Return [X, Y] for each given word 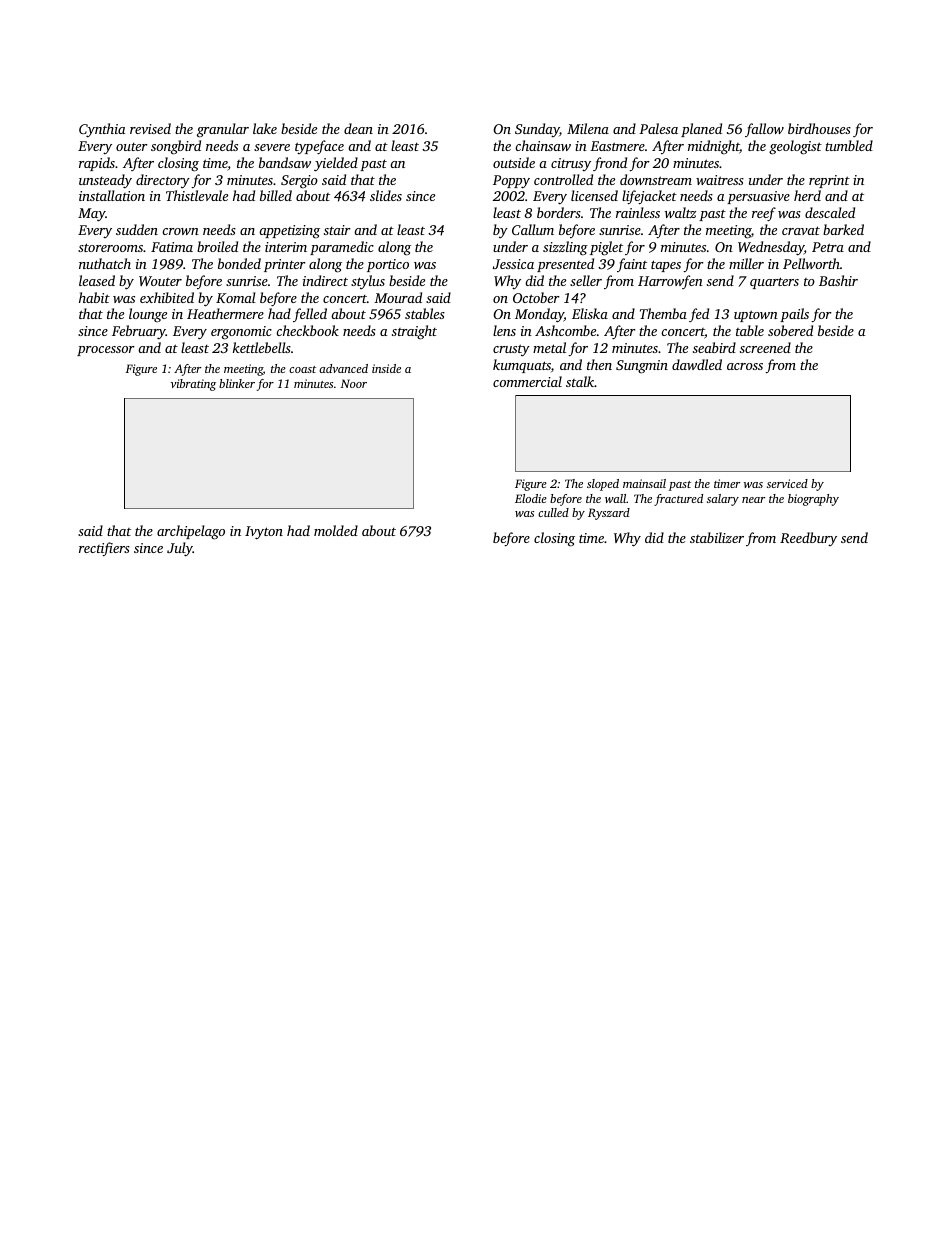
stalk [580, 381]
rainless [638, 212]
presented [565, 265]
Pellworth [811, 263]
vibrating [193, 385]
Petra [828, 247]
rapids [97, 164]
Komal [236, 297]
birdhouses [819, 128]
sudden [137, 229]
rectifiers [104, 549]
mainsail [644, 483]
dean [358, 128]
